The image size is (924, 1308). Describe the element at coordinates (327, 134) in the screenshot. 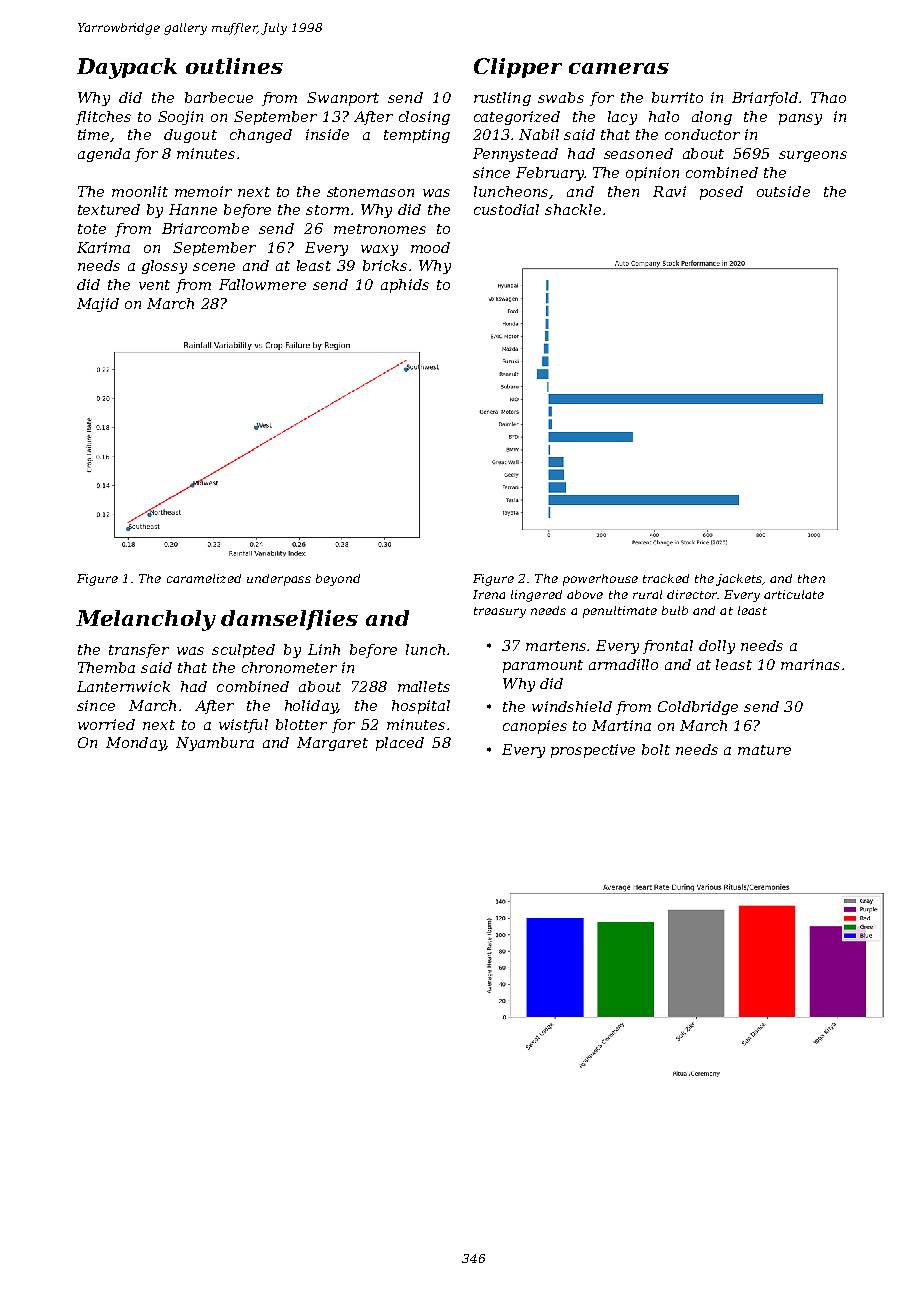

I see `inside` at that location.
